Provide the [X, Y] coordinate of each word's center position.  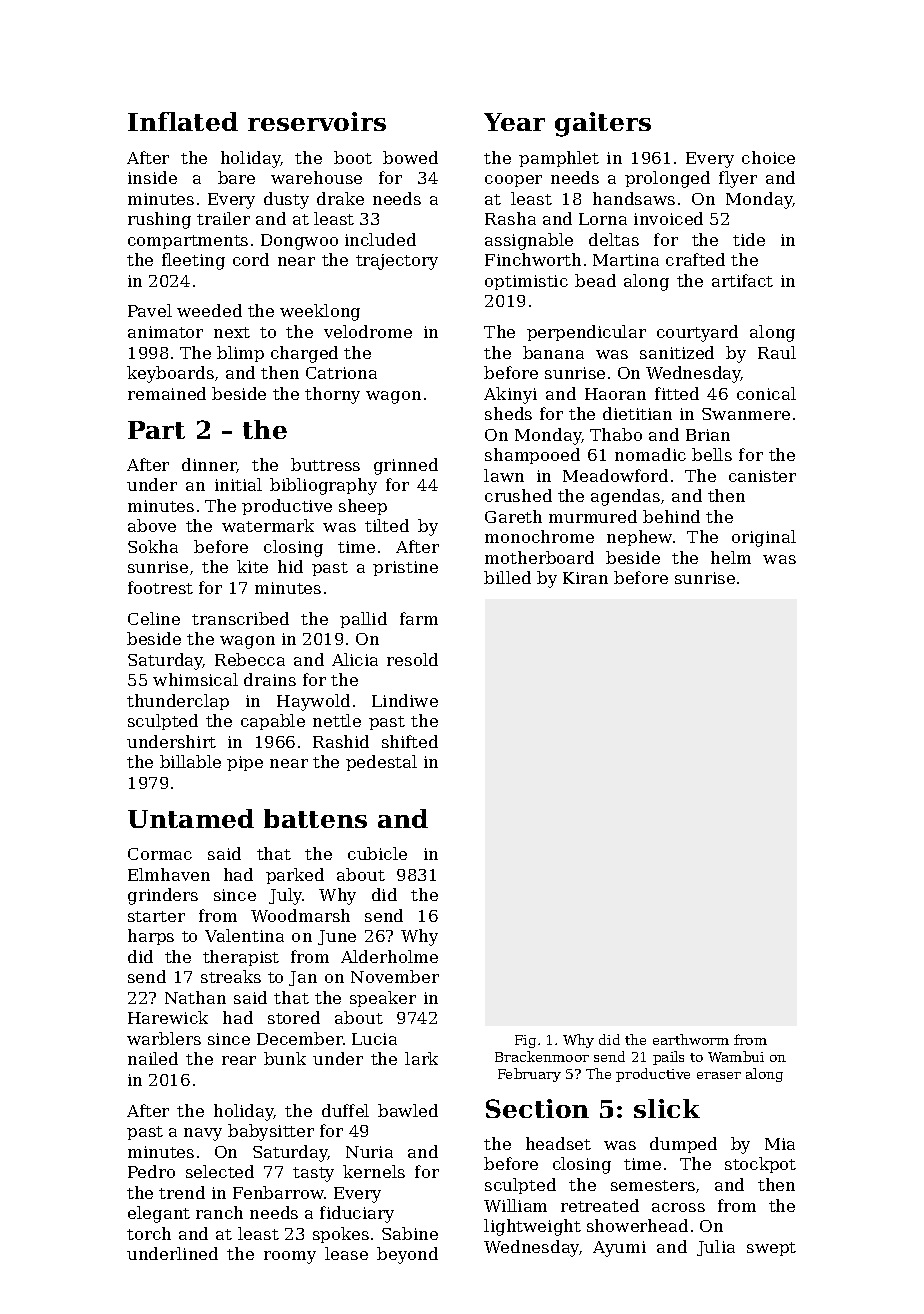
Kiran [585, 578]
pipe [245, 763]
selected [220, 1171]
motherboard [539, 557]
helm [731, 557]
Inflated [183, 121]
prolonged [667, 179]
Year [514, 122]
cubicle [377, 853]
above [152, 525]
